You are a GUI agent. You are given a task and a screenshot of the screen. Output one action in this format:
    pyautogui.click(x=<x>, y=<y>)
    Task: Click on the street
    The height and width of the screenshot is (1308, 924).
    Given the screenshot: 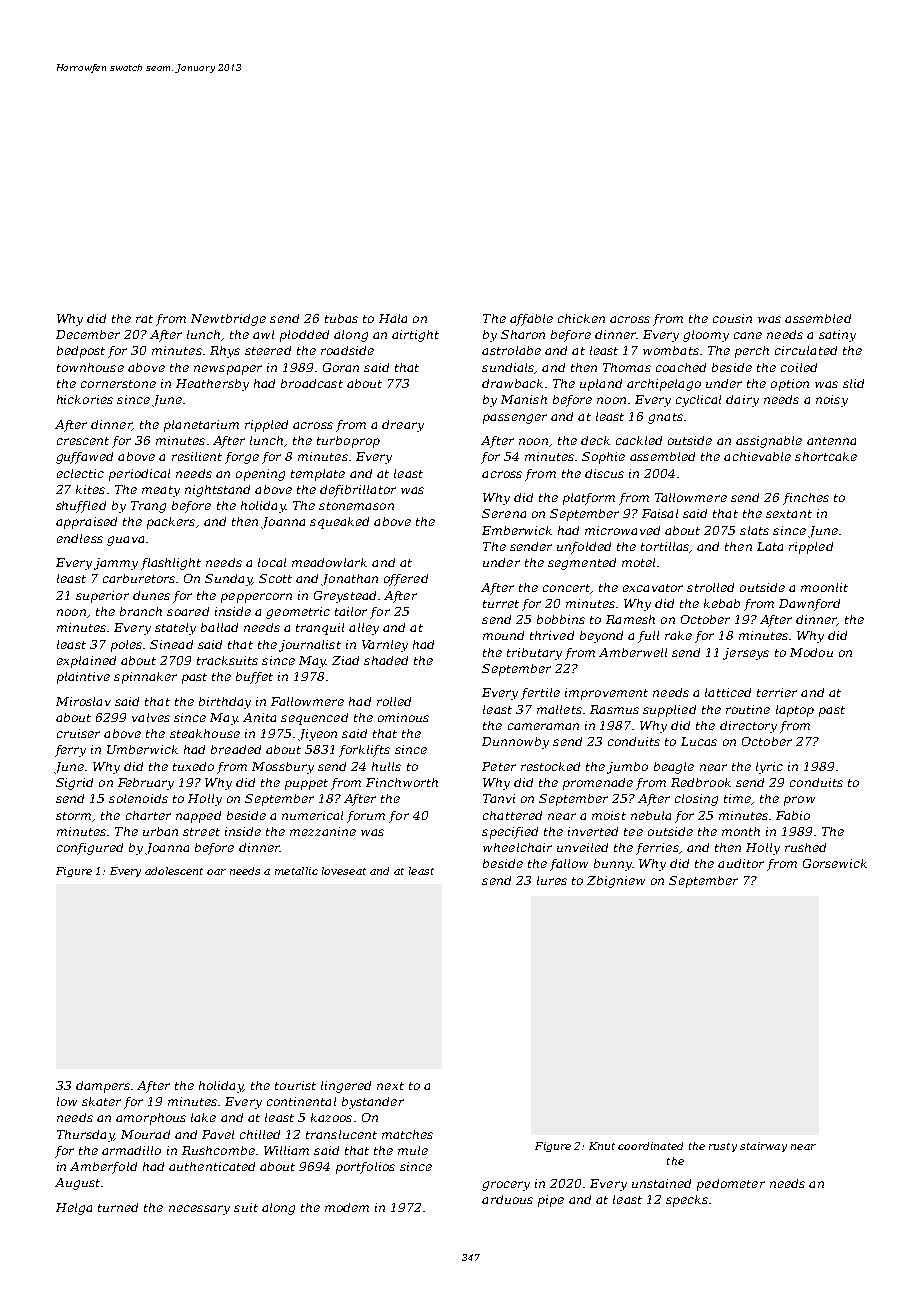 What is the action you would take?
    pyautogui.click(x=201, y=832)
